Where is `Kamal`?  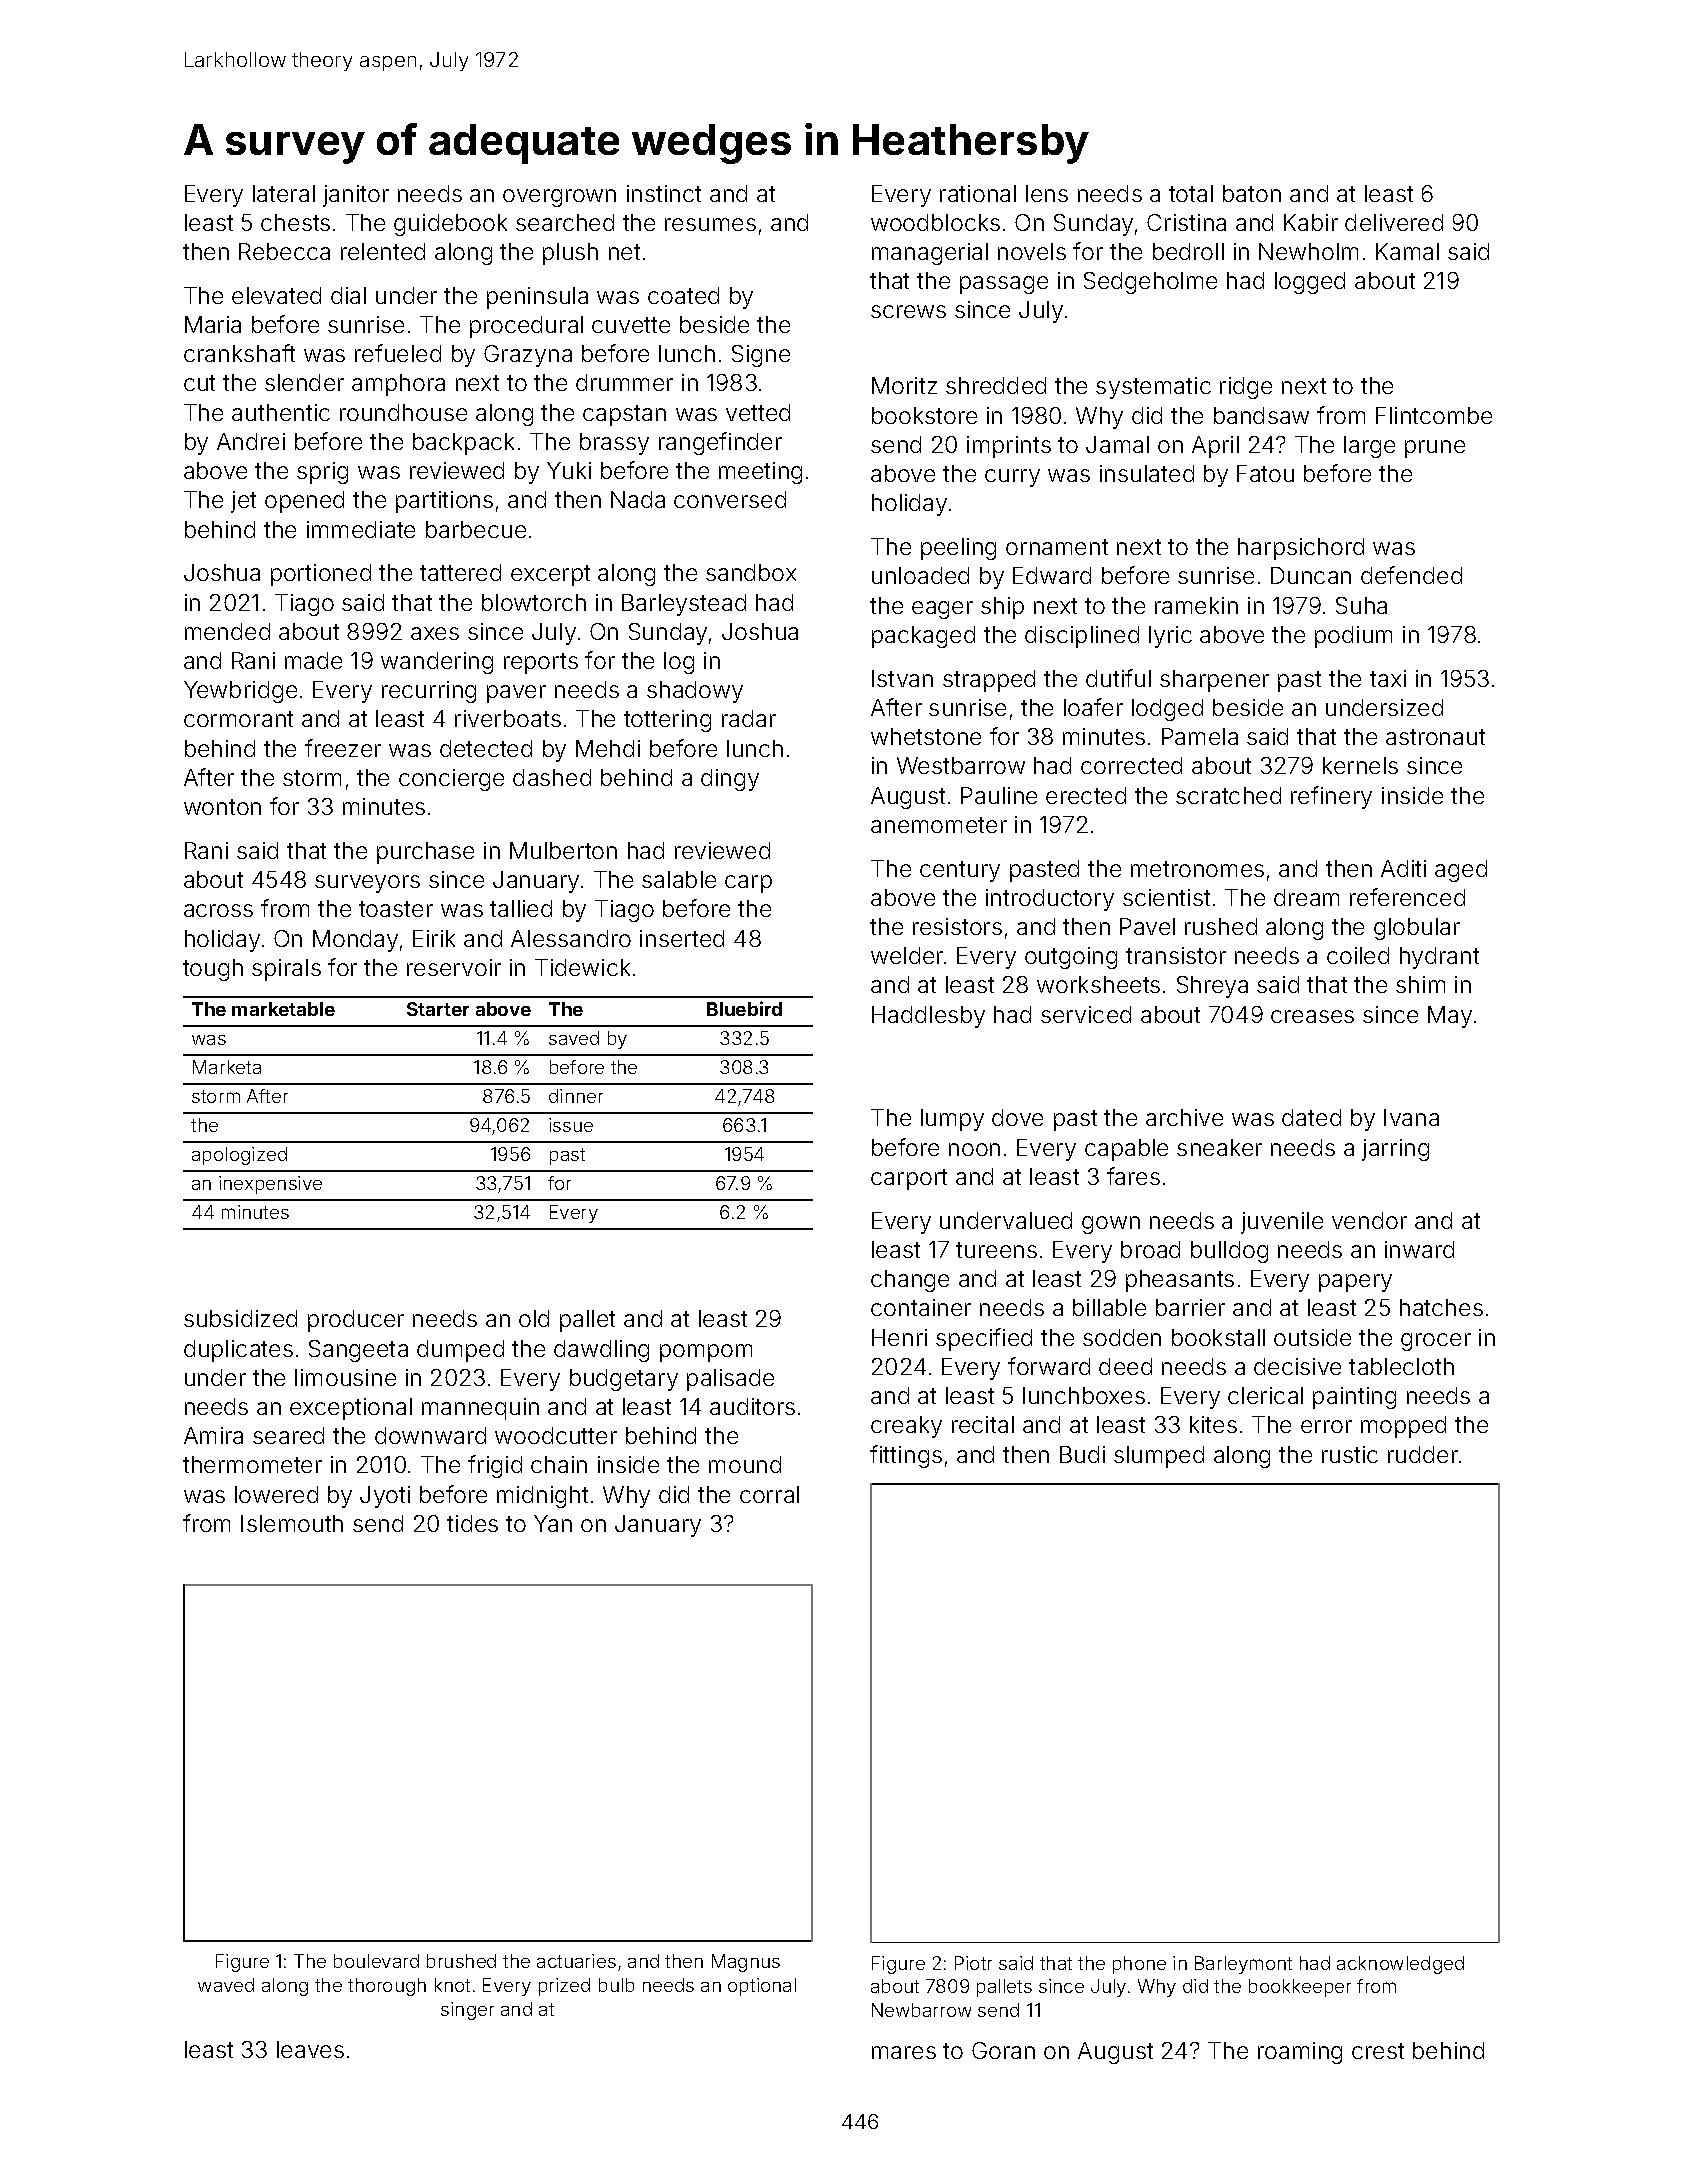 Kamal is located at coordinates (1407, 251).
